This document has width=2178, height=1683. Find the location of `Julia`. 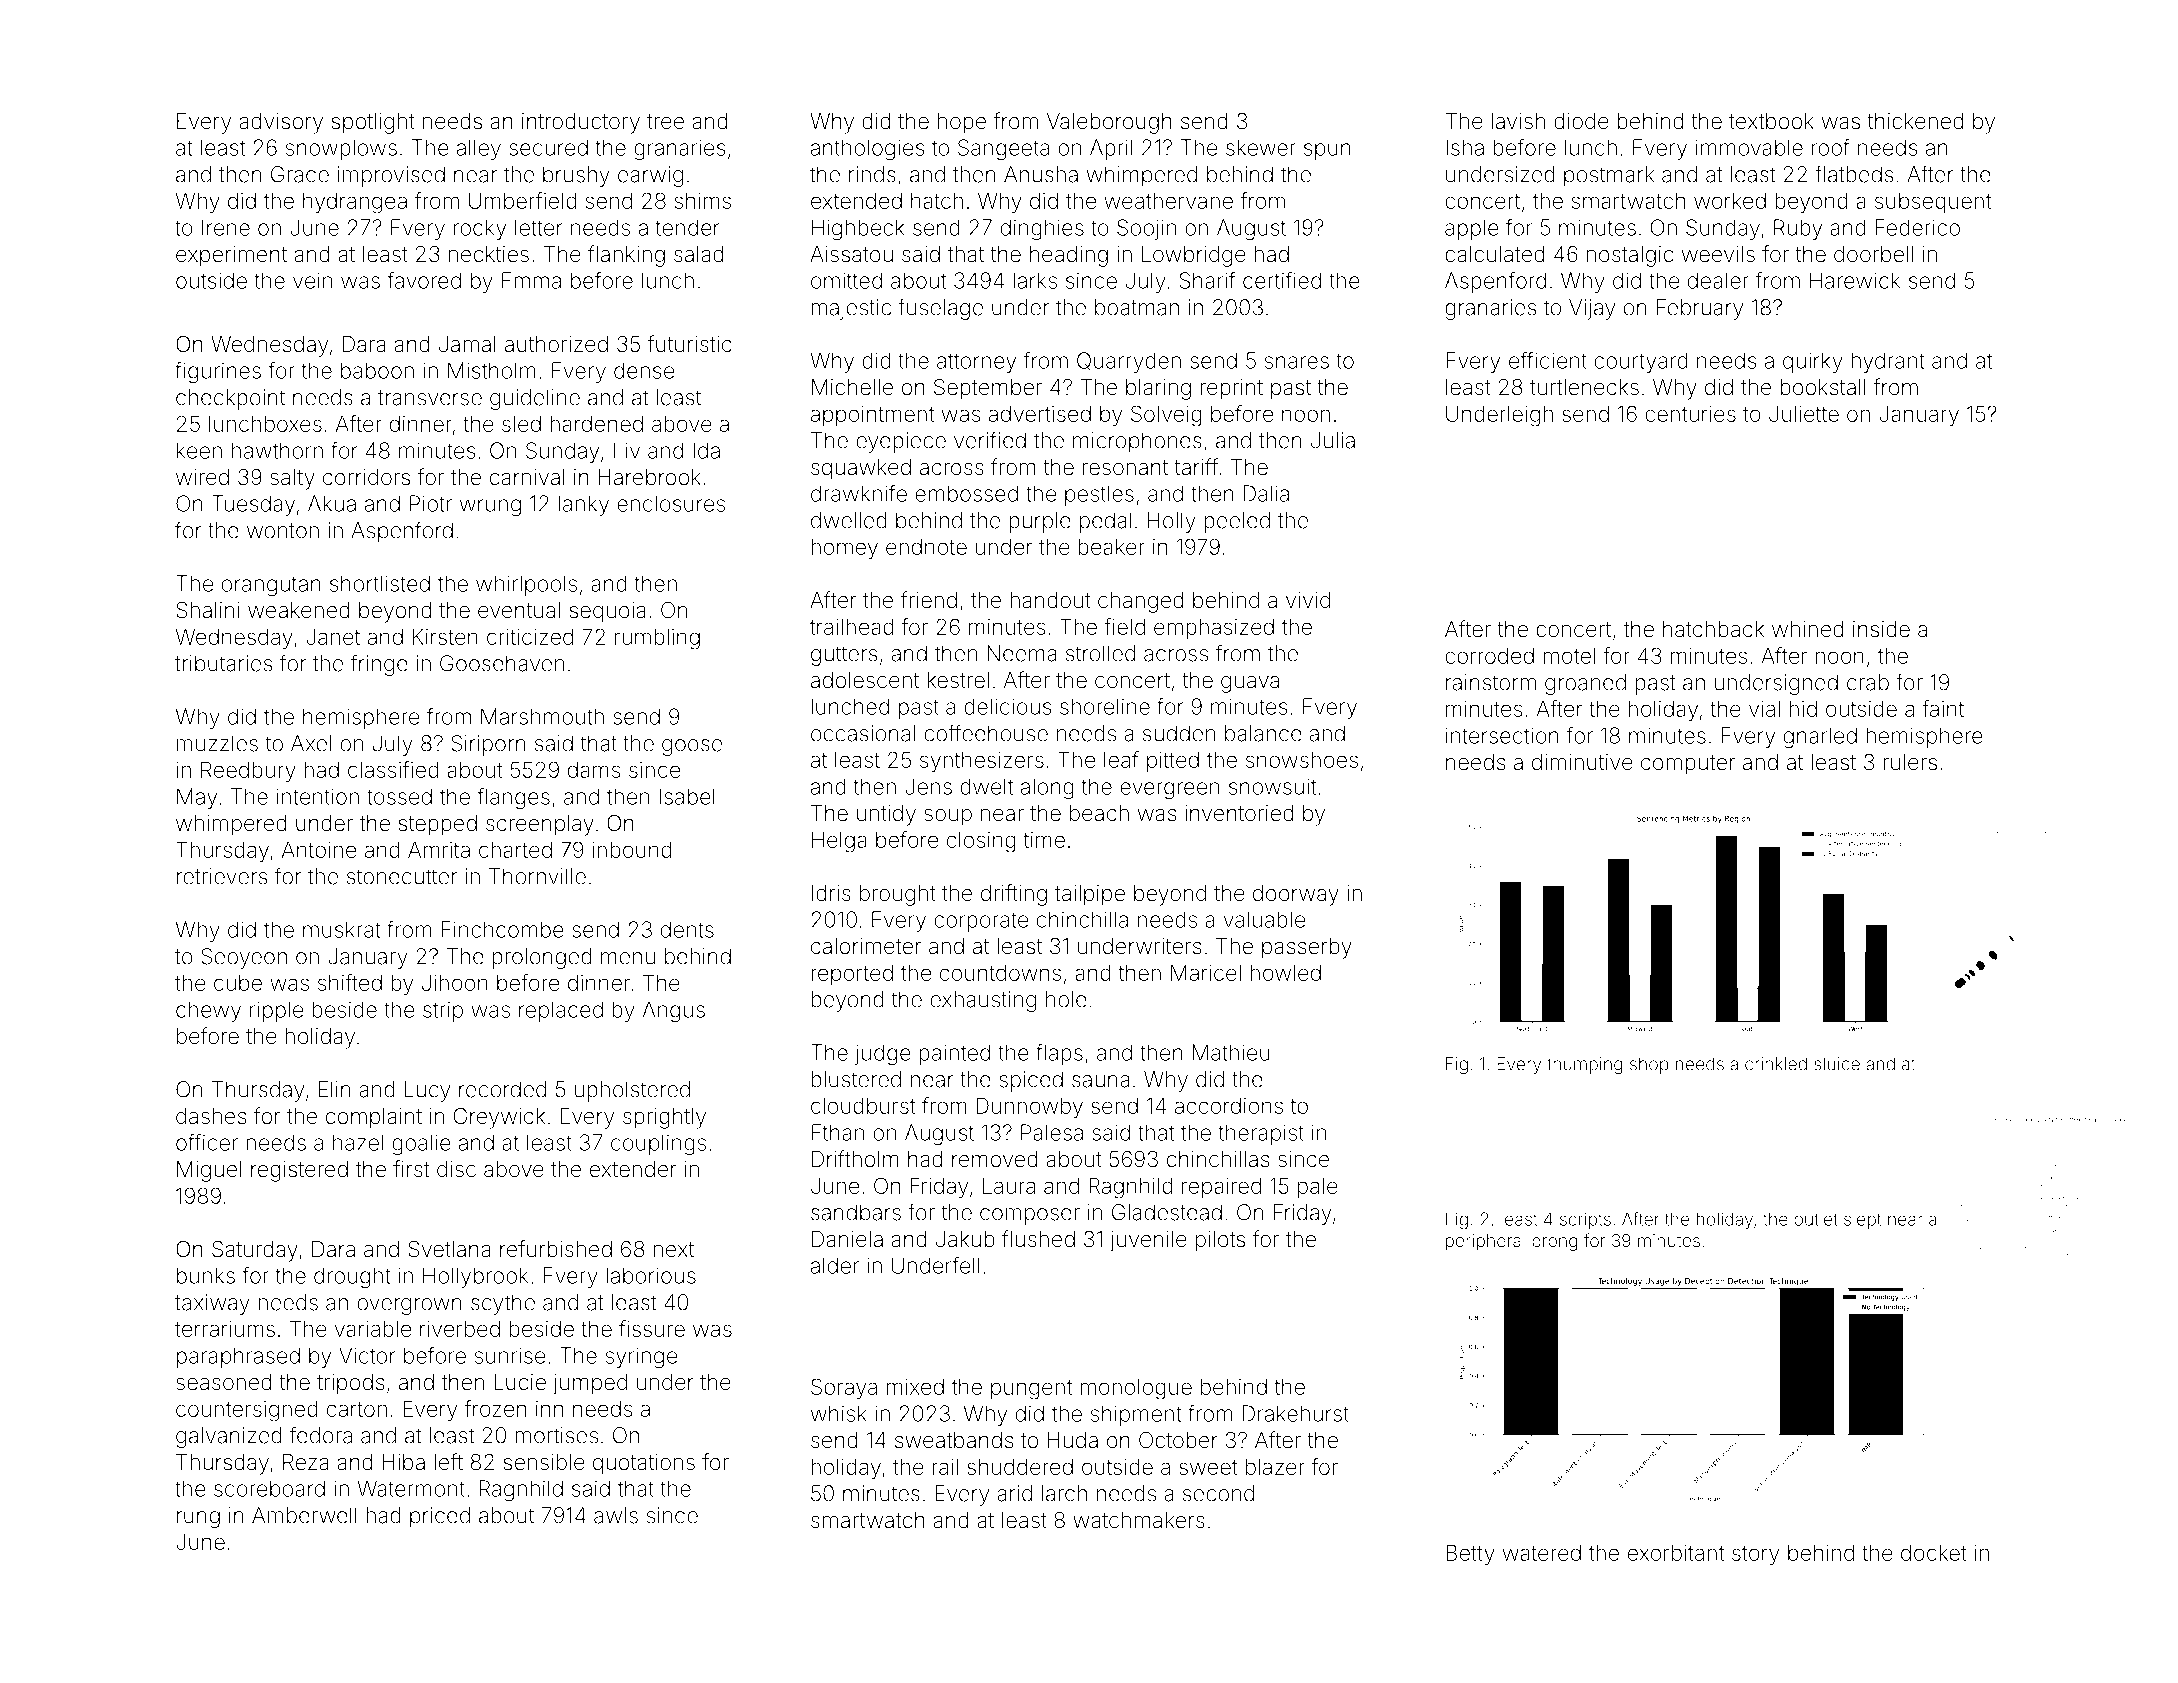

Julia is located at coordinates (1333, 440).
